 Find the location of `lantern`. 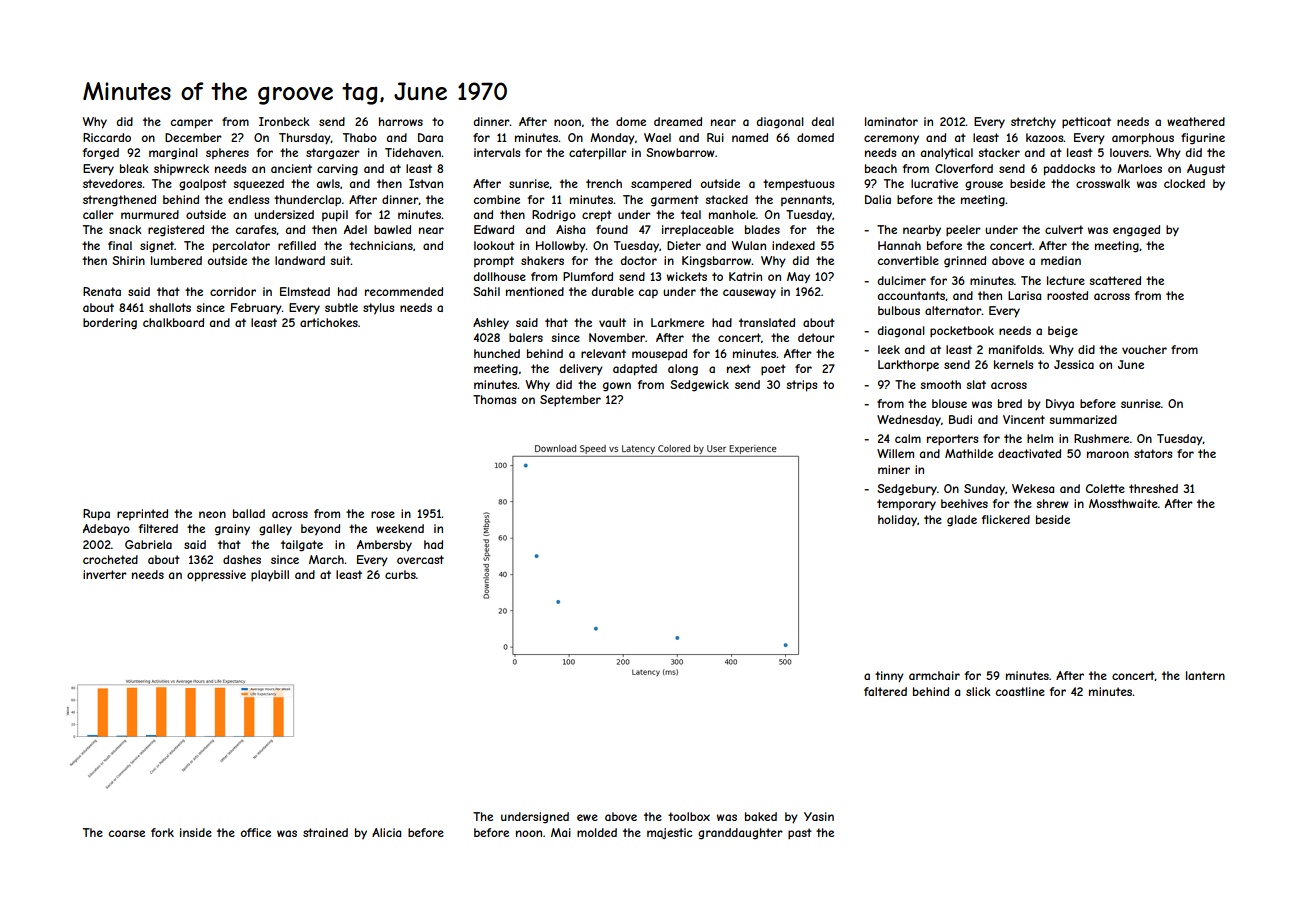

lantern is located at coordinates (1205, 675).
